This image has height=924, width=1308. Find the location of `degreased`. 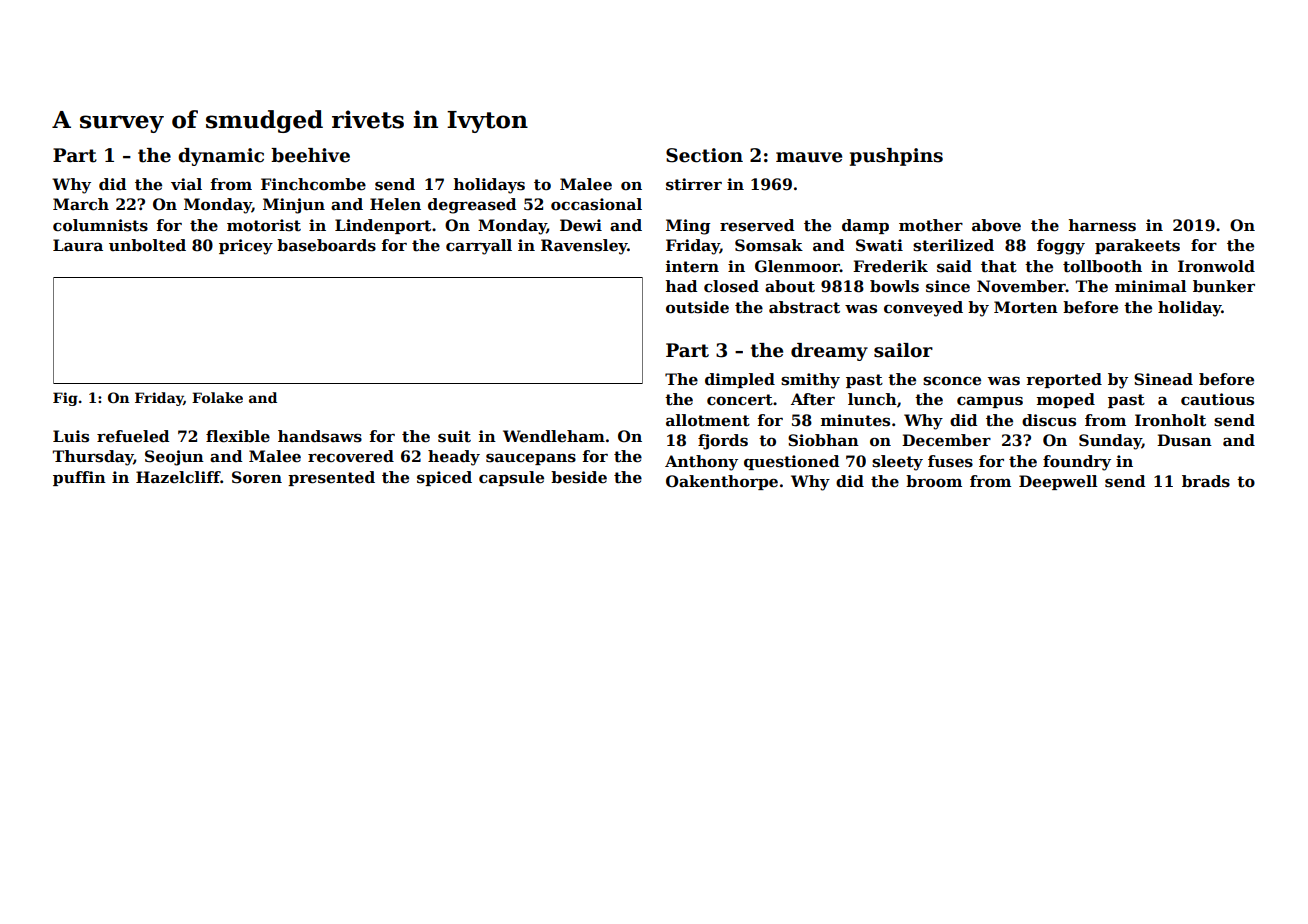

degreased is located at coordinates (472, 206).
